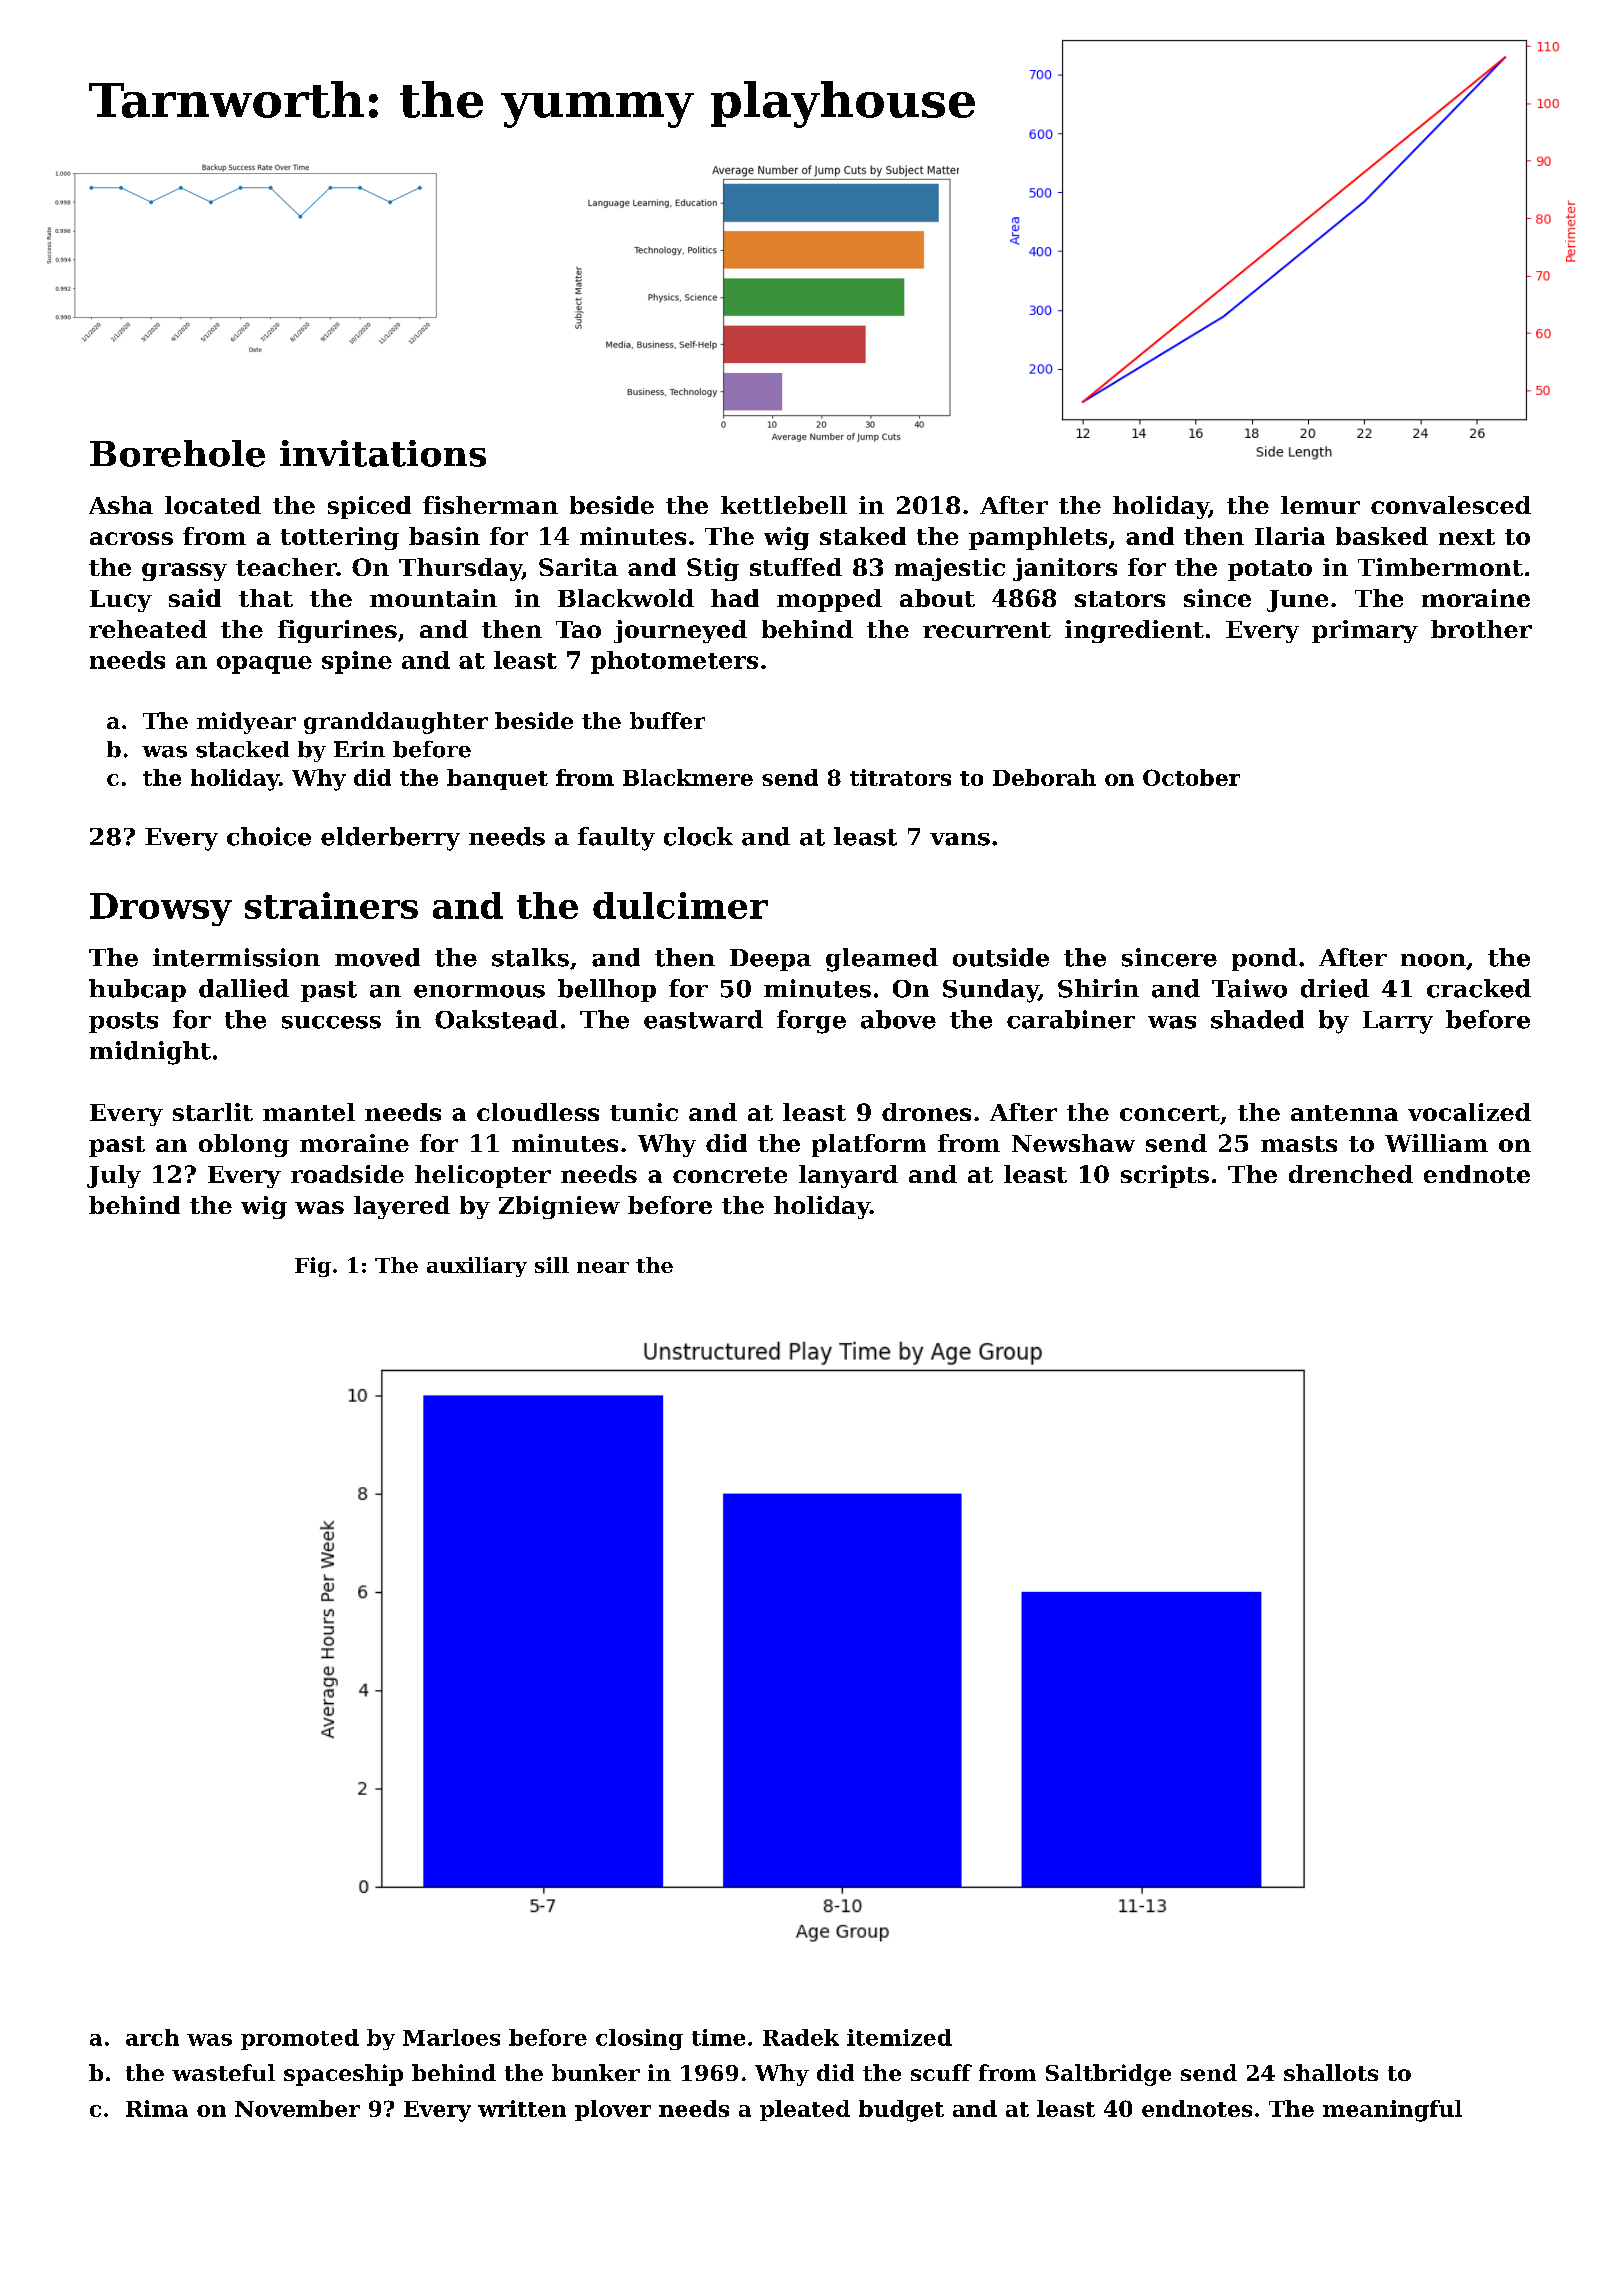 This screenshot has height=2292, width=1620. What do you see at coordinates (603, 1267) in the screenshot?
I see `near` at bounding box center [603, 1267].
